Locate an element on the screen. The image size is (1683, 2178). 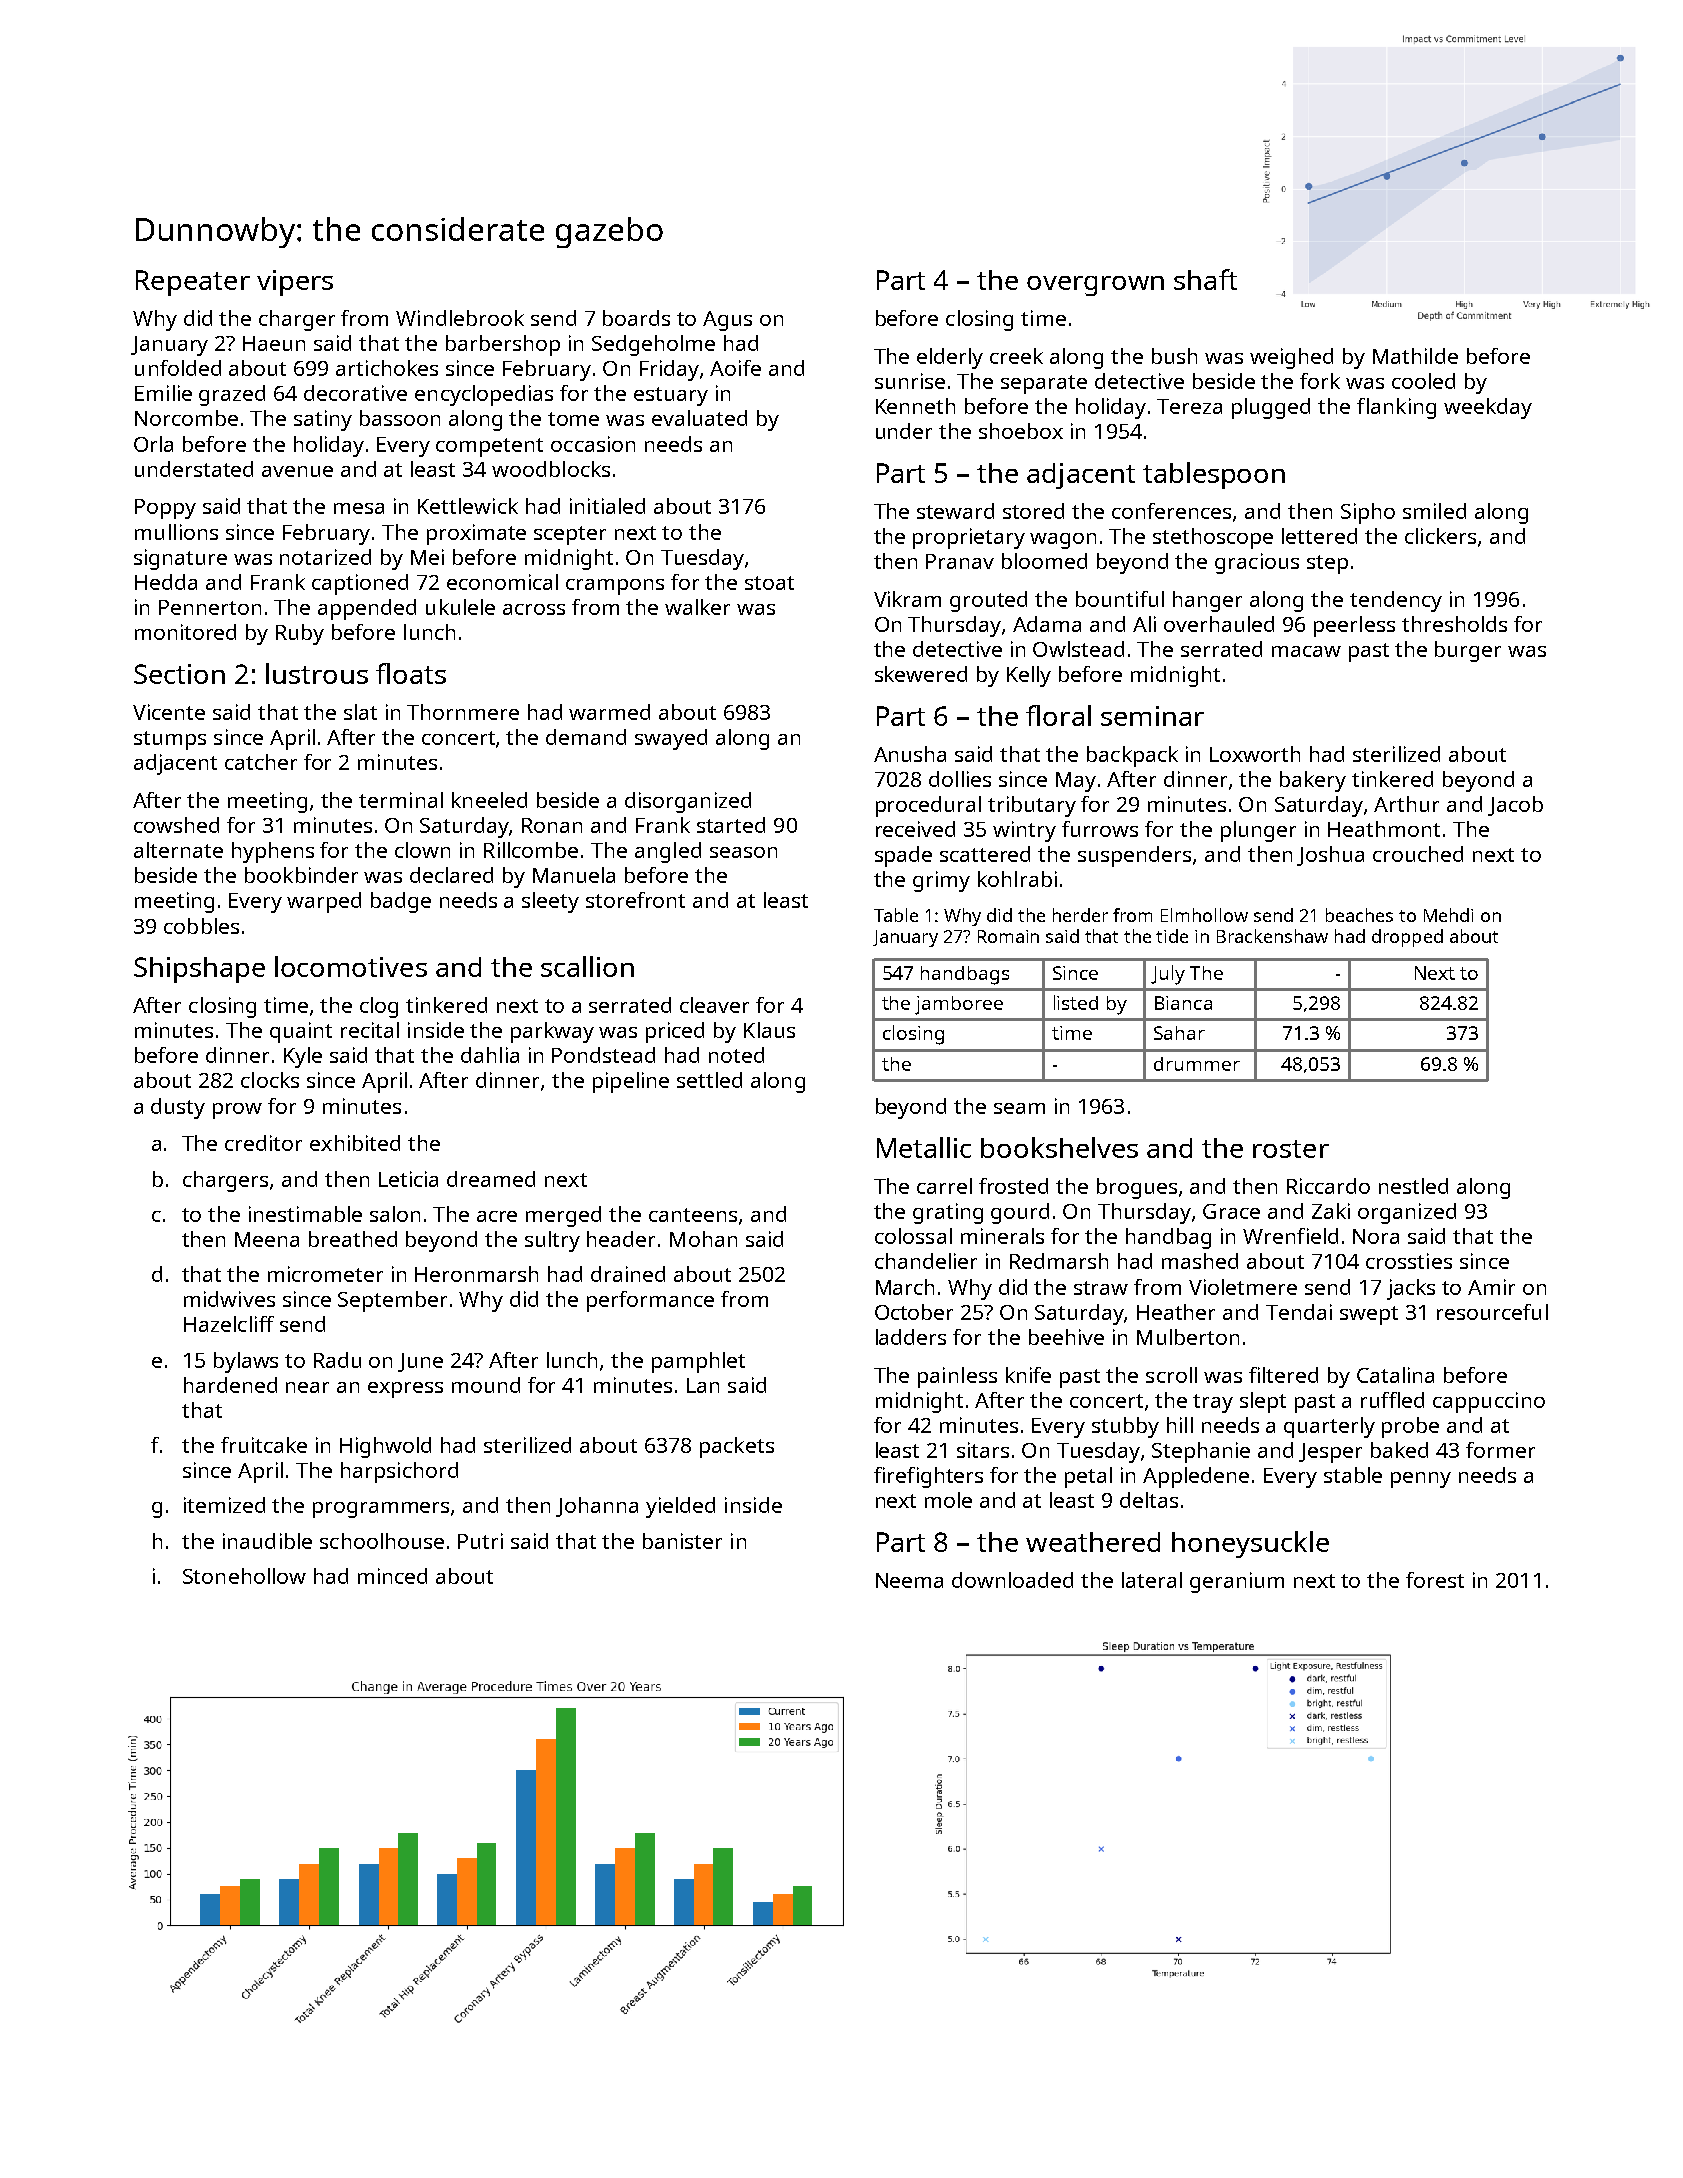
elderly is located at coordinates (950, 358).
